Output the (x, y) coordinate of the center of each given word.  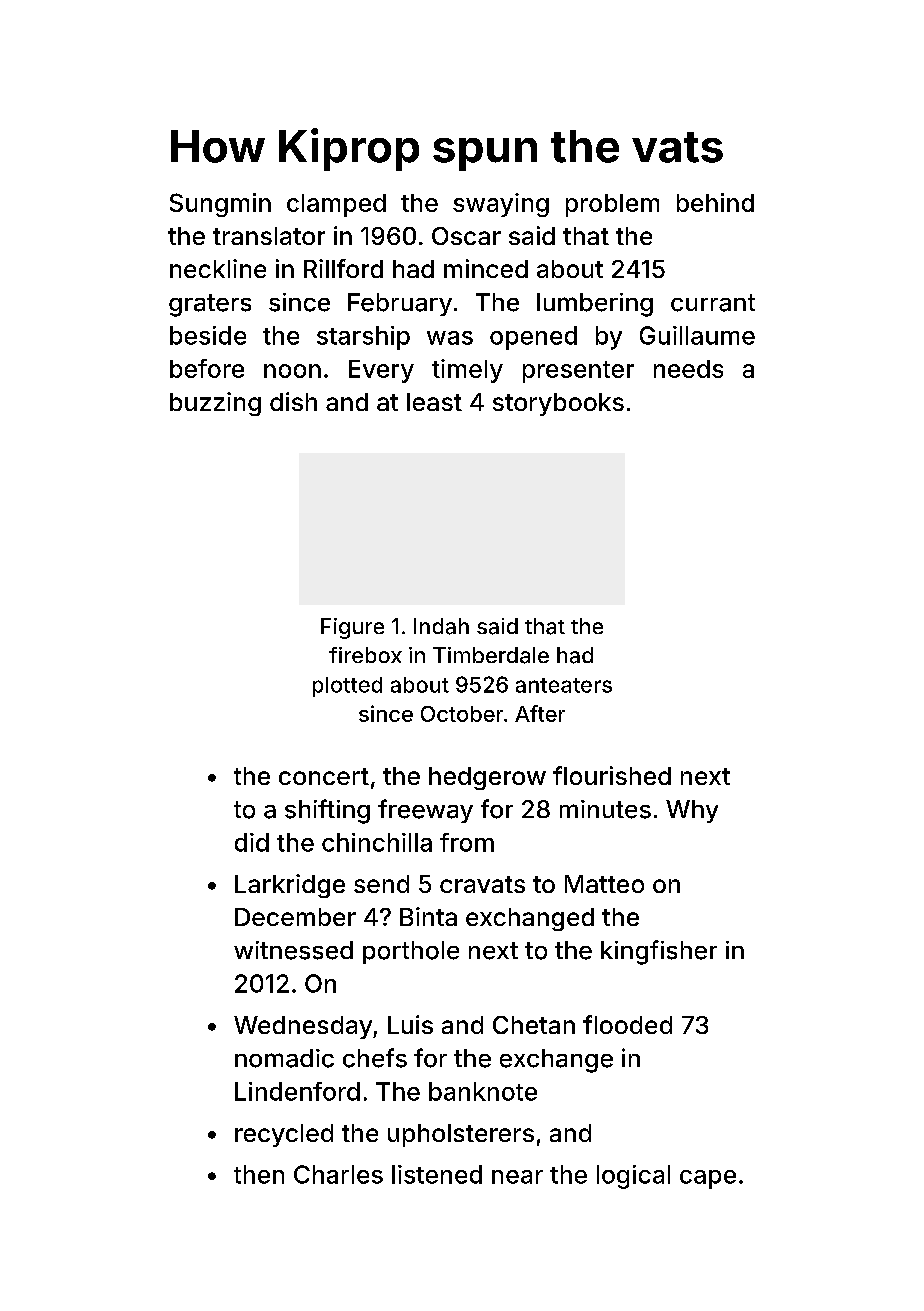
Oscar (466, 236)
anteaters (564, 685)
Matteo (604, 884)
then (259, 1174)
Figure (352, 628)
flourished (612, 775)
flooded (627, 1024)
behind (715, 202)
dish (293, 401)
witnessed (293, 950)
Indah (441, 626)
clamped (336, 205)
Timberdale (491, 655)
